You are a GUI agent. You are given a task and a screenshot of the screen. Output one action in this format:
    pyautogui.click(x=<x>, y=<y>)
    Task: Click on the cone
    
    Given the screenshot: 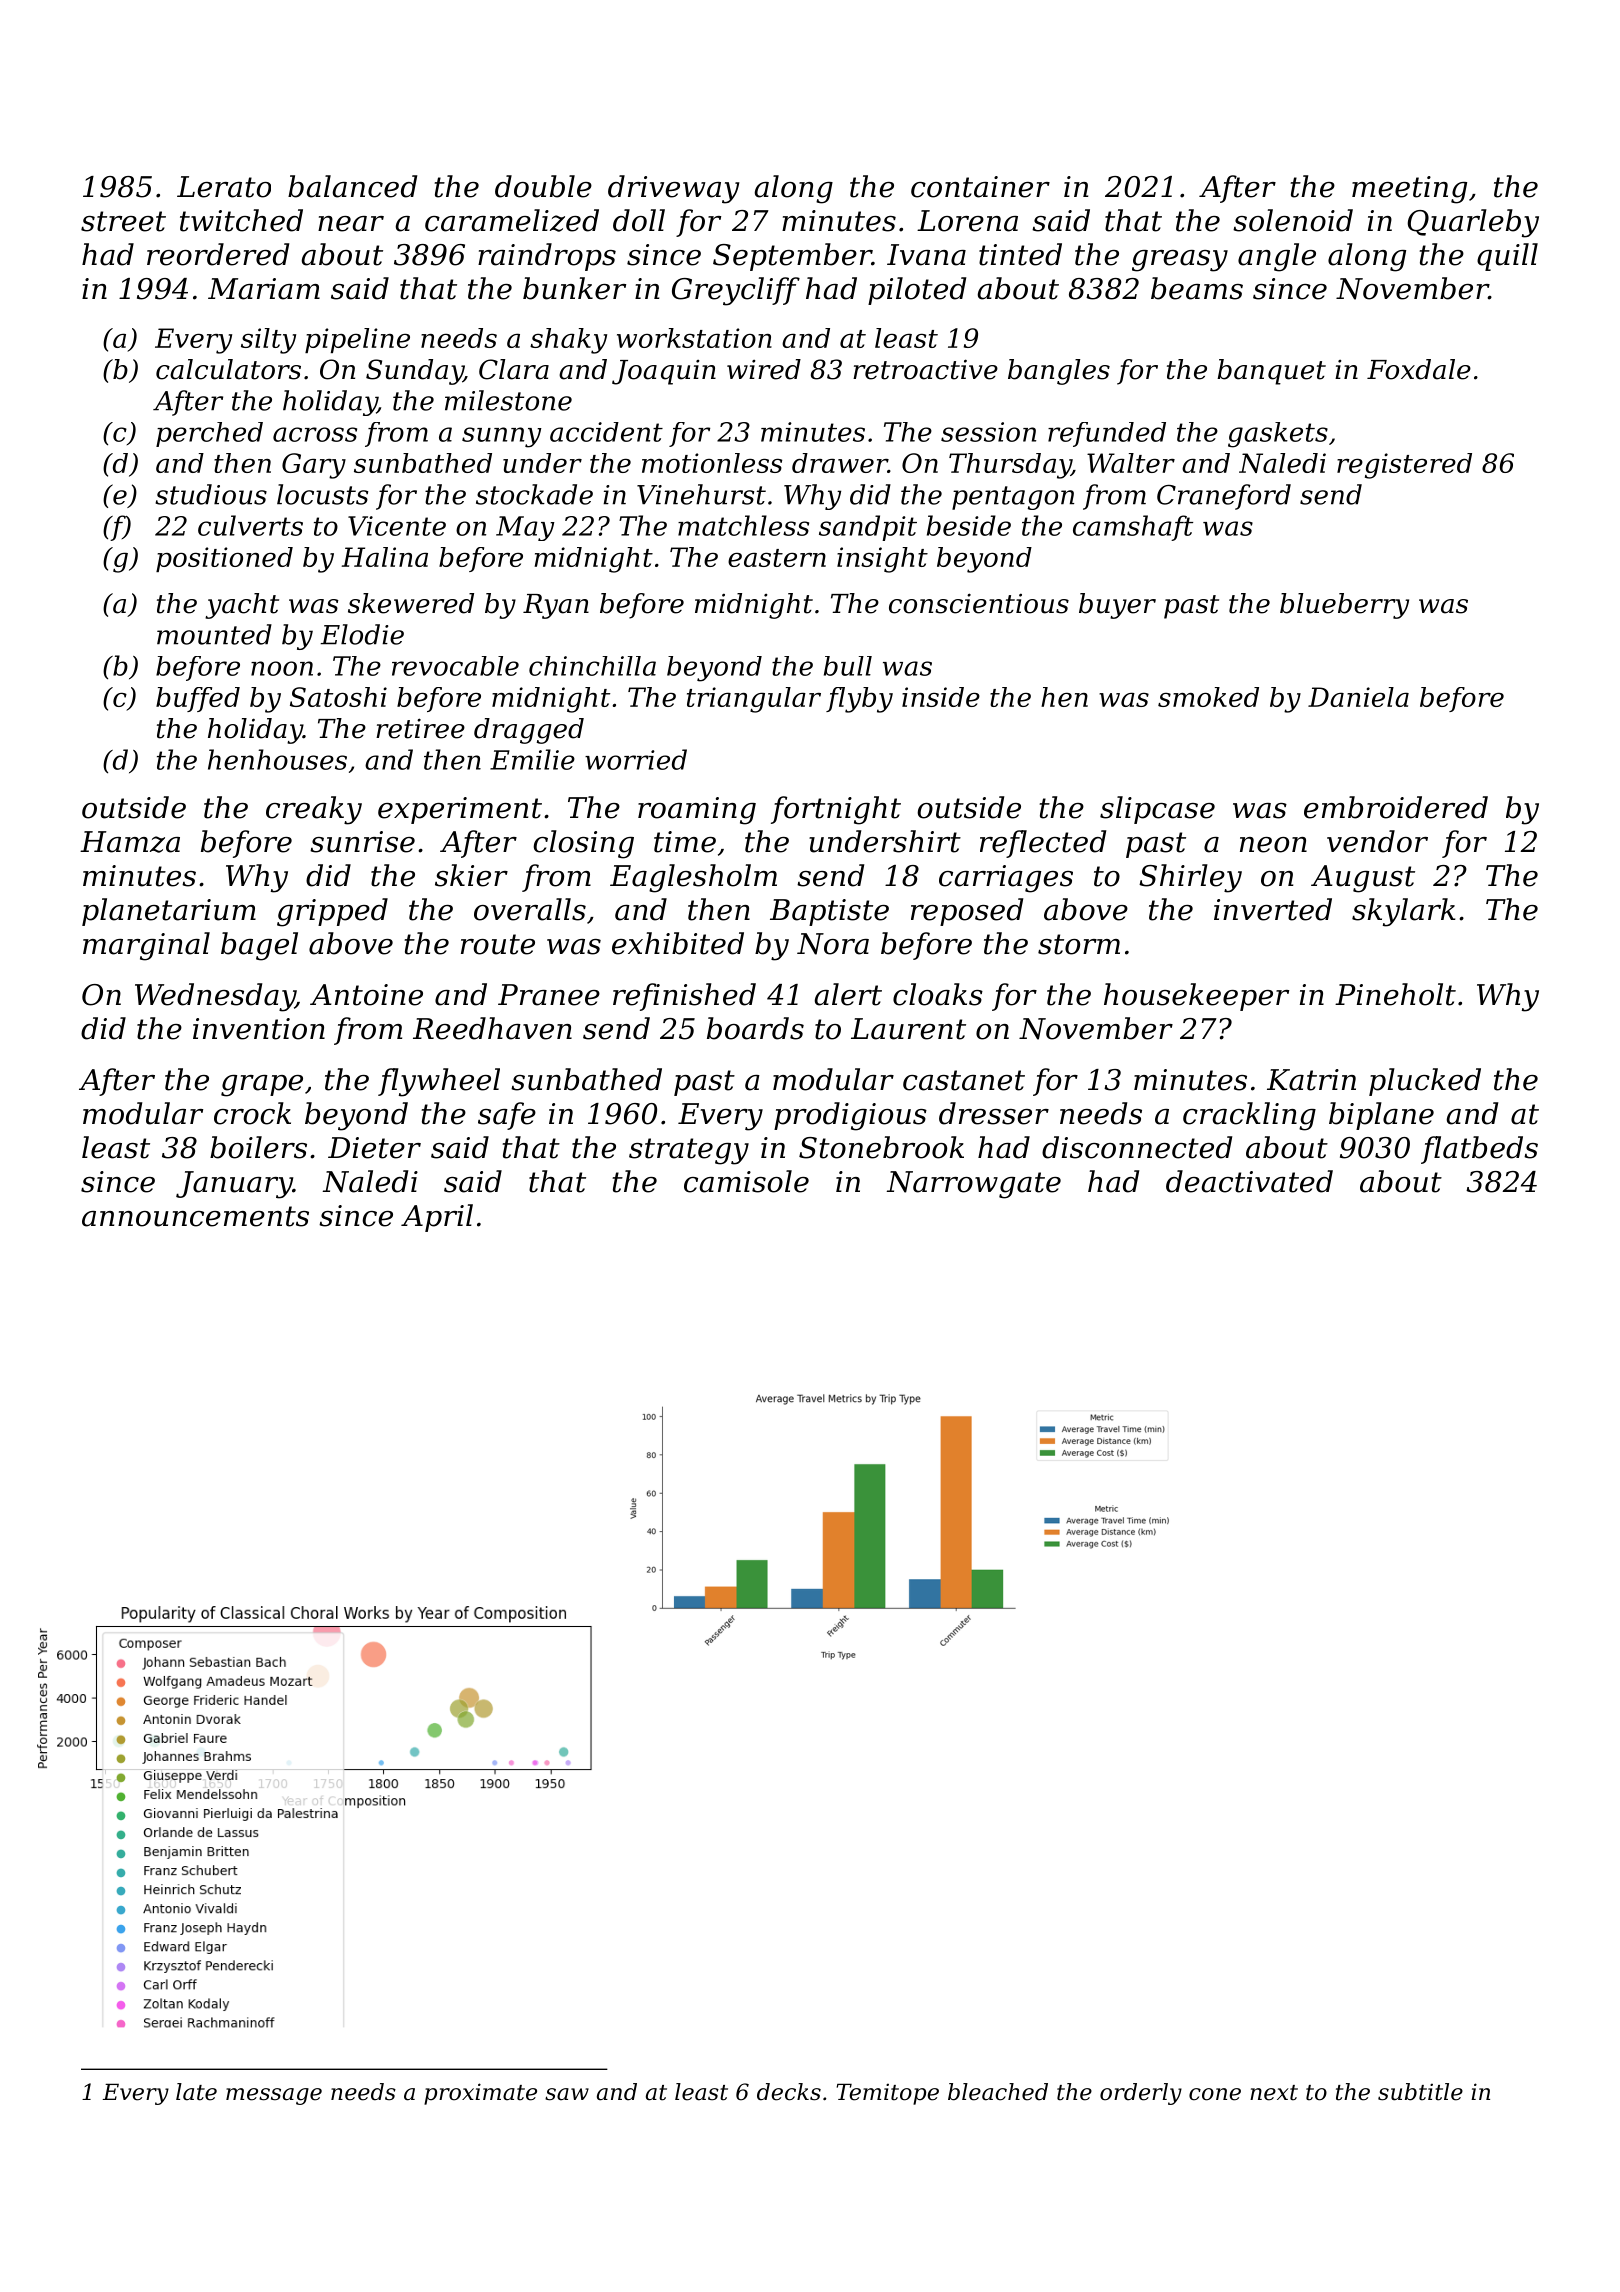 What is the action you would take?
    pyautogui.click(x=1215, y=2094)
